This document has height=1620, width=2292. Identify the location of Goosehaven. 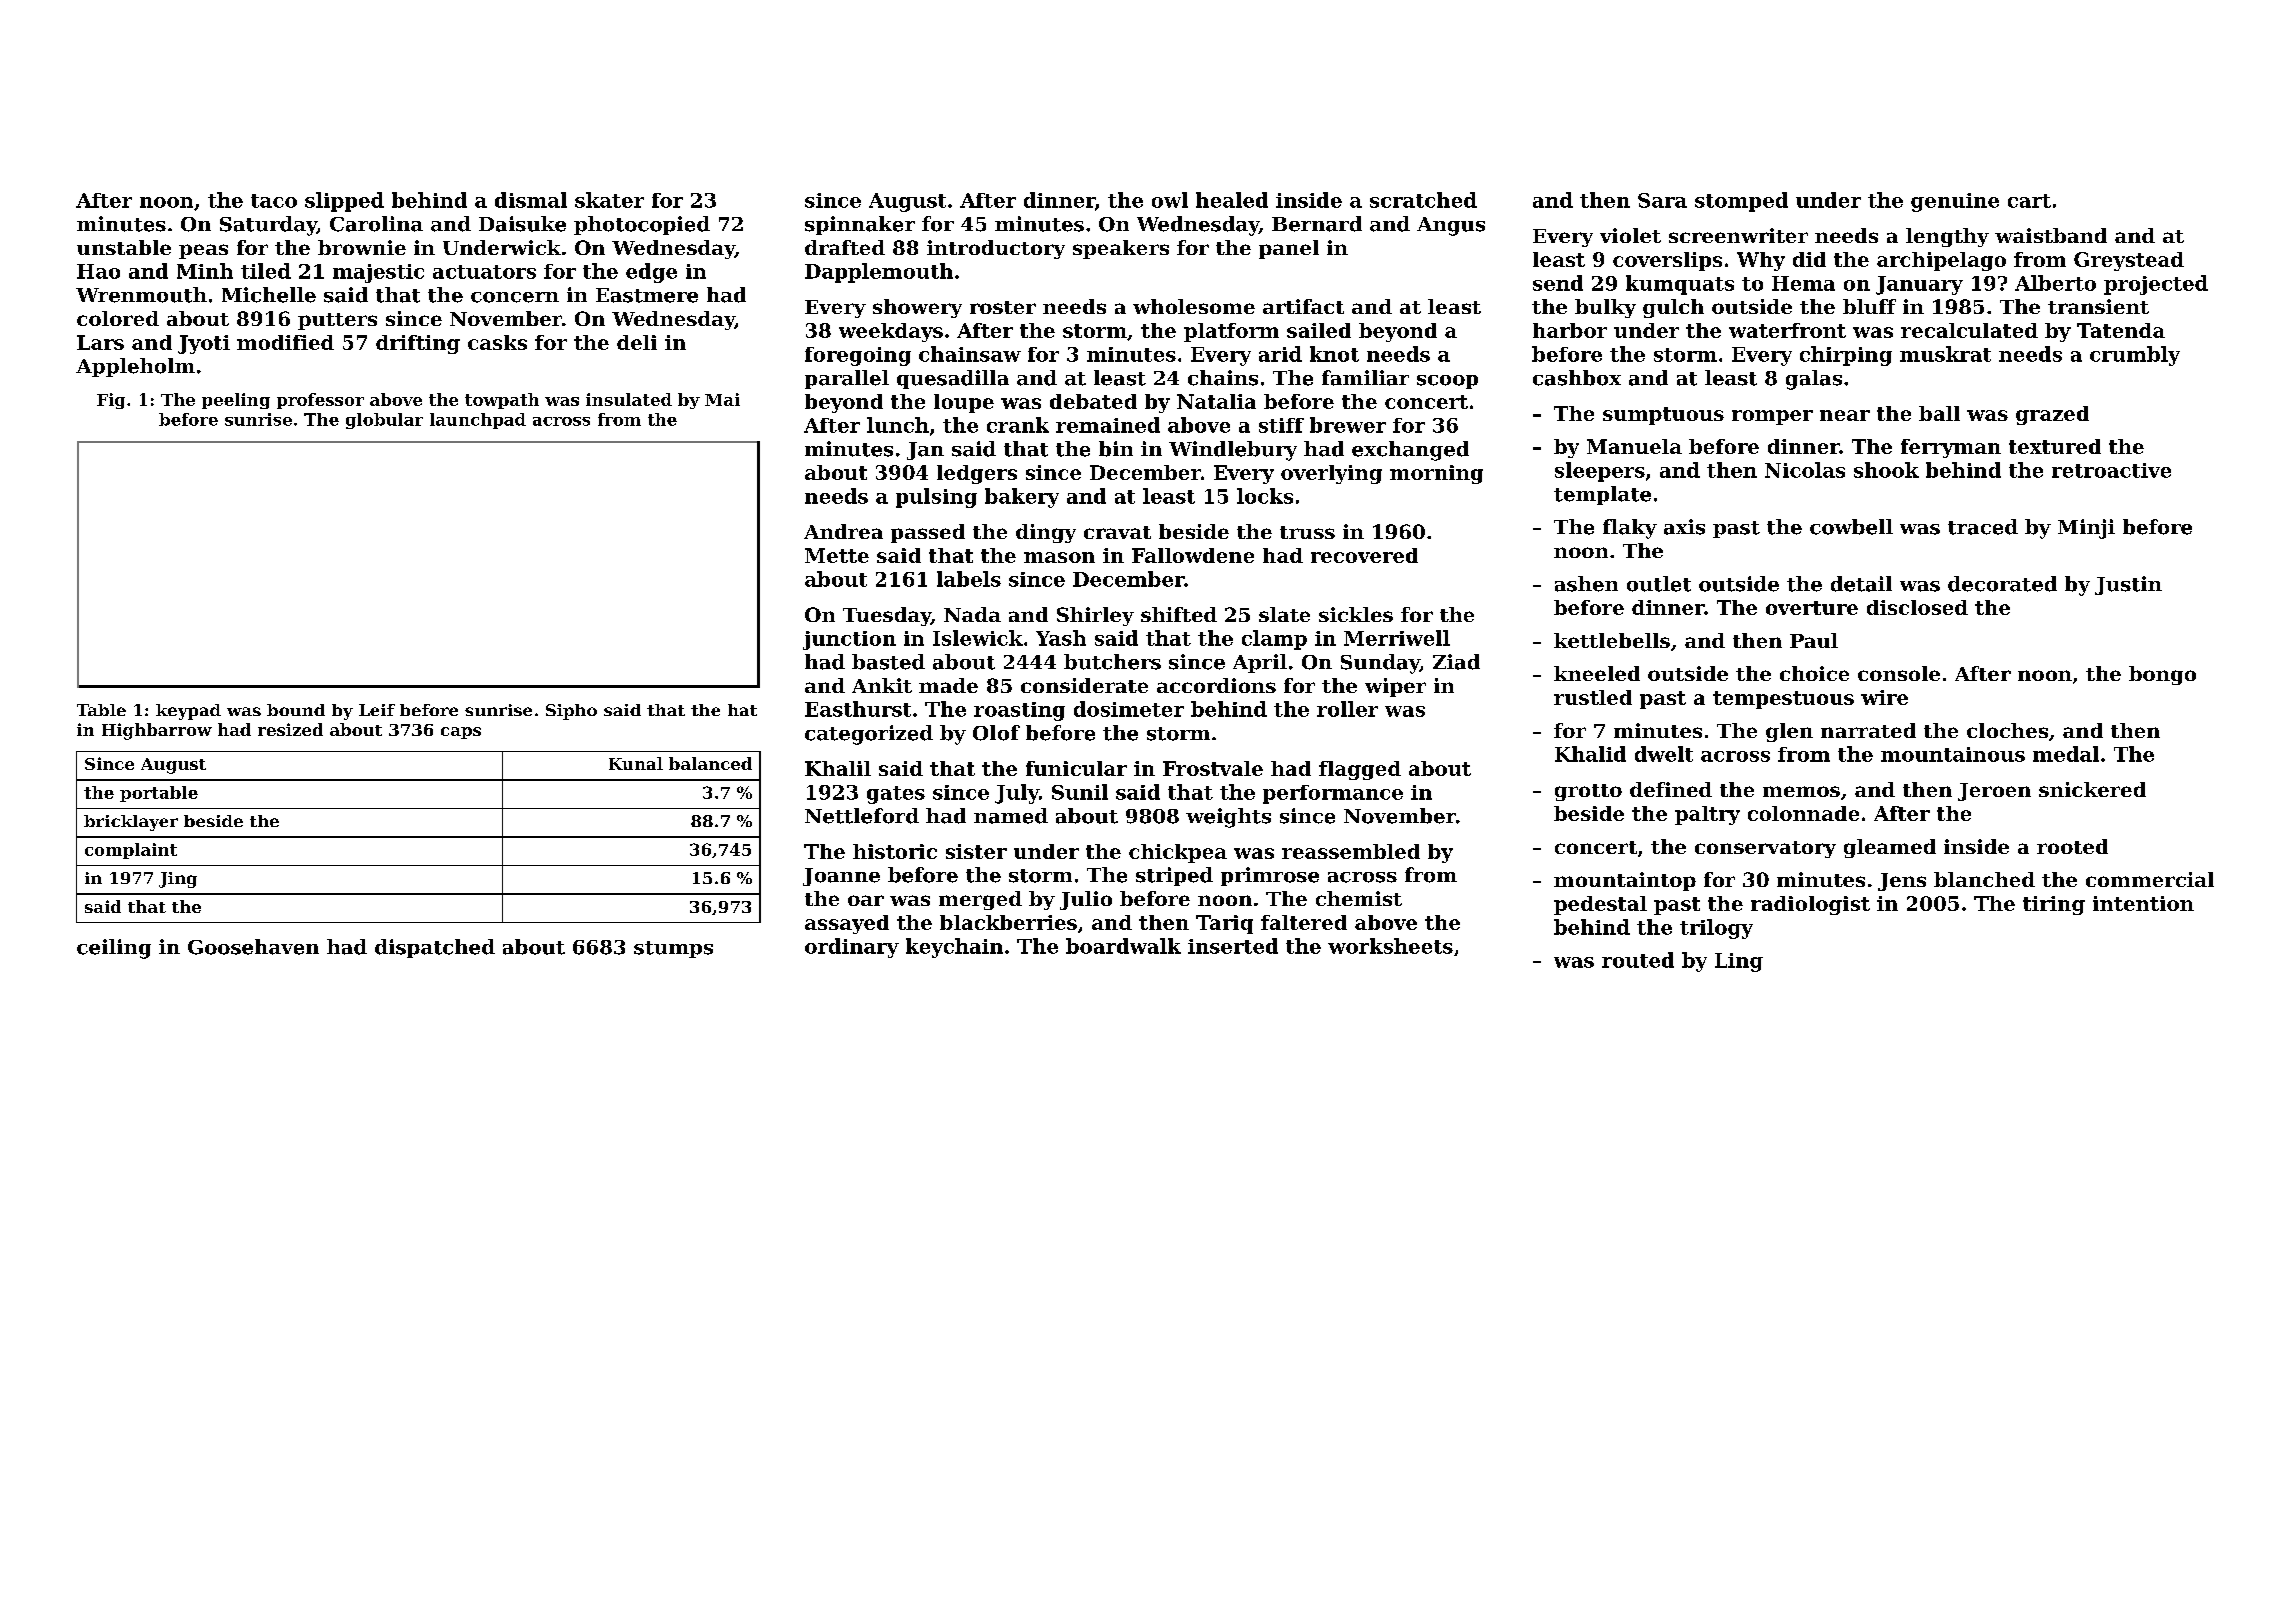
(253, 947).
